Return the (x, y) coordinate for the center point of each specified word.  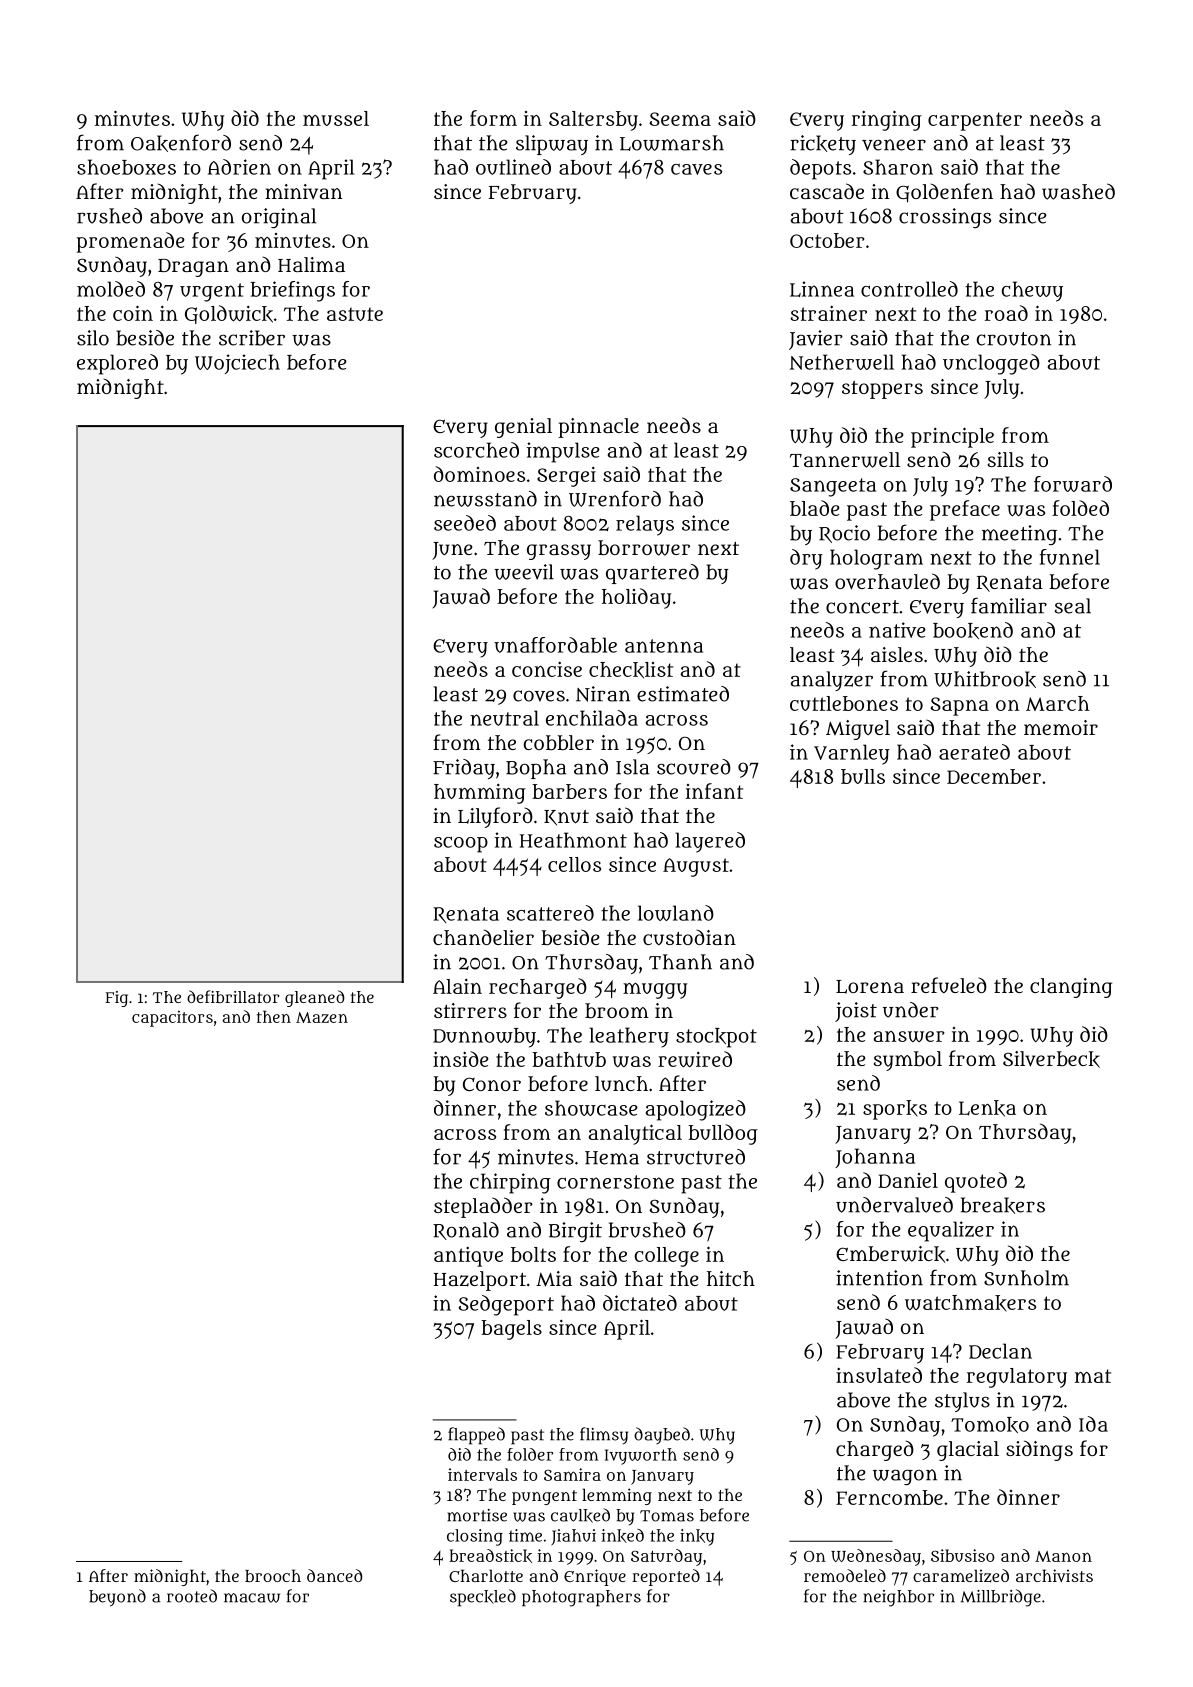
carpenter (975, 121)
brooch (273, 1575)
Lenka (987, 1108)
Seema (680, 119)
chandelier (483, 937)
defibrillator (233, 996)
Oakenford (181, 143)
